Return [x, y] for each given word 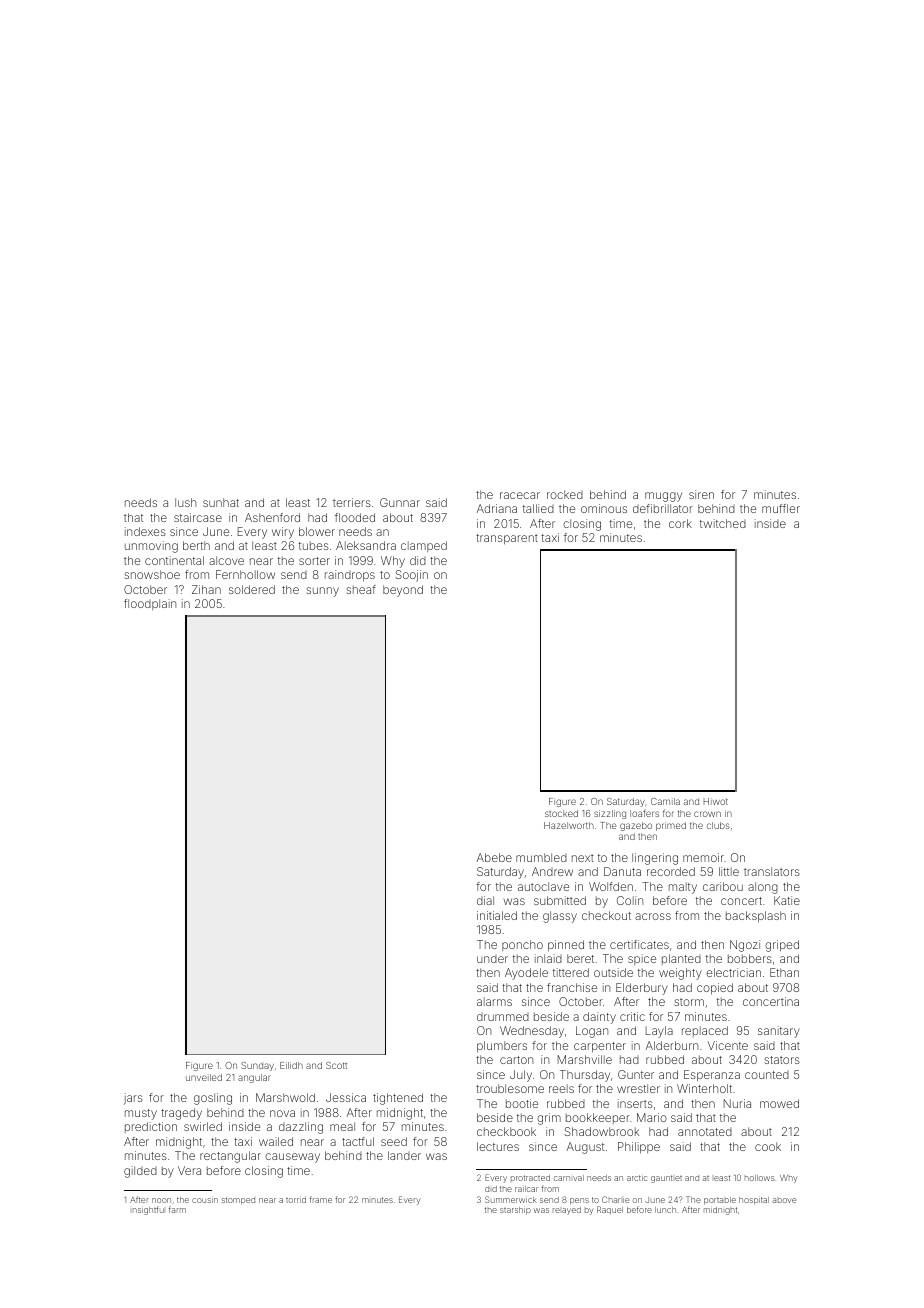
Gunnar [400, 502]
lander [404, 1155]
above [784, 1200]
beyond [403, 591]
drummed [503, 1017]
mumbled [541, 857]
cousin [205, 1200]
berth [196, 545]
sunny [322, 592]
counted [767, 1075]
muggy [663, 497]
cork [680, 523]
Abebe [494, 857]
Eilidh [291, 1065]
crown [707, 814]
